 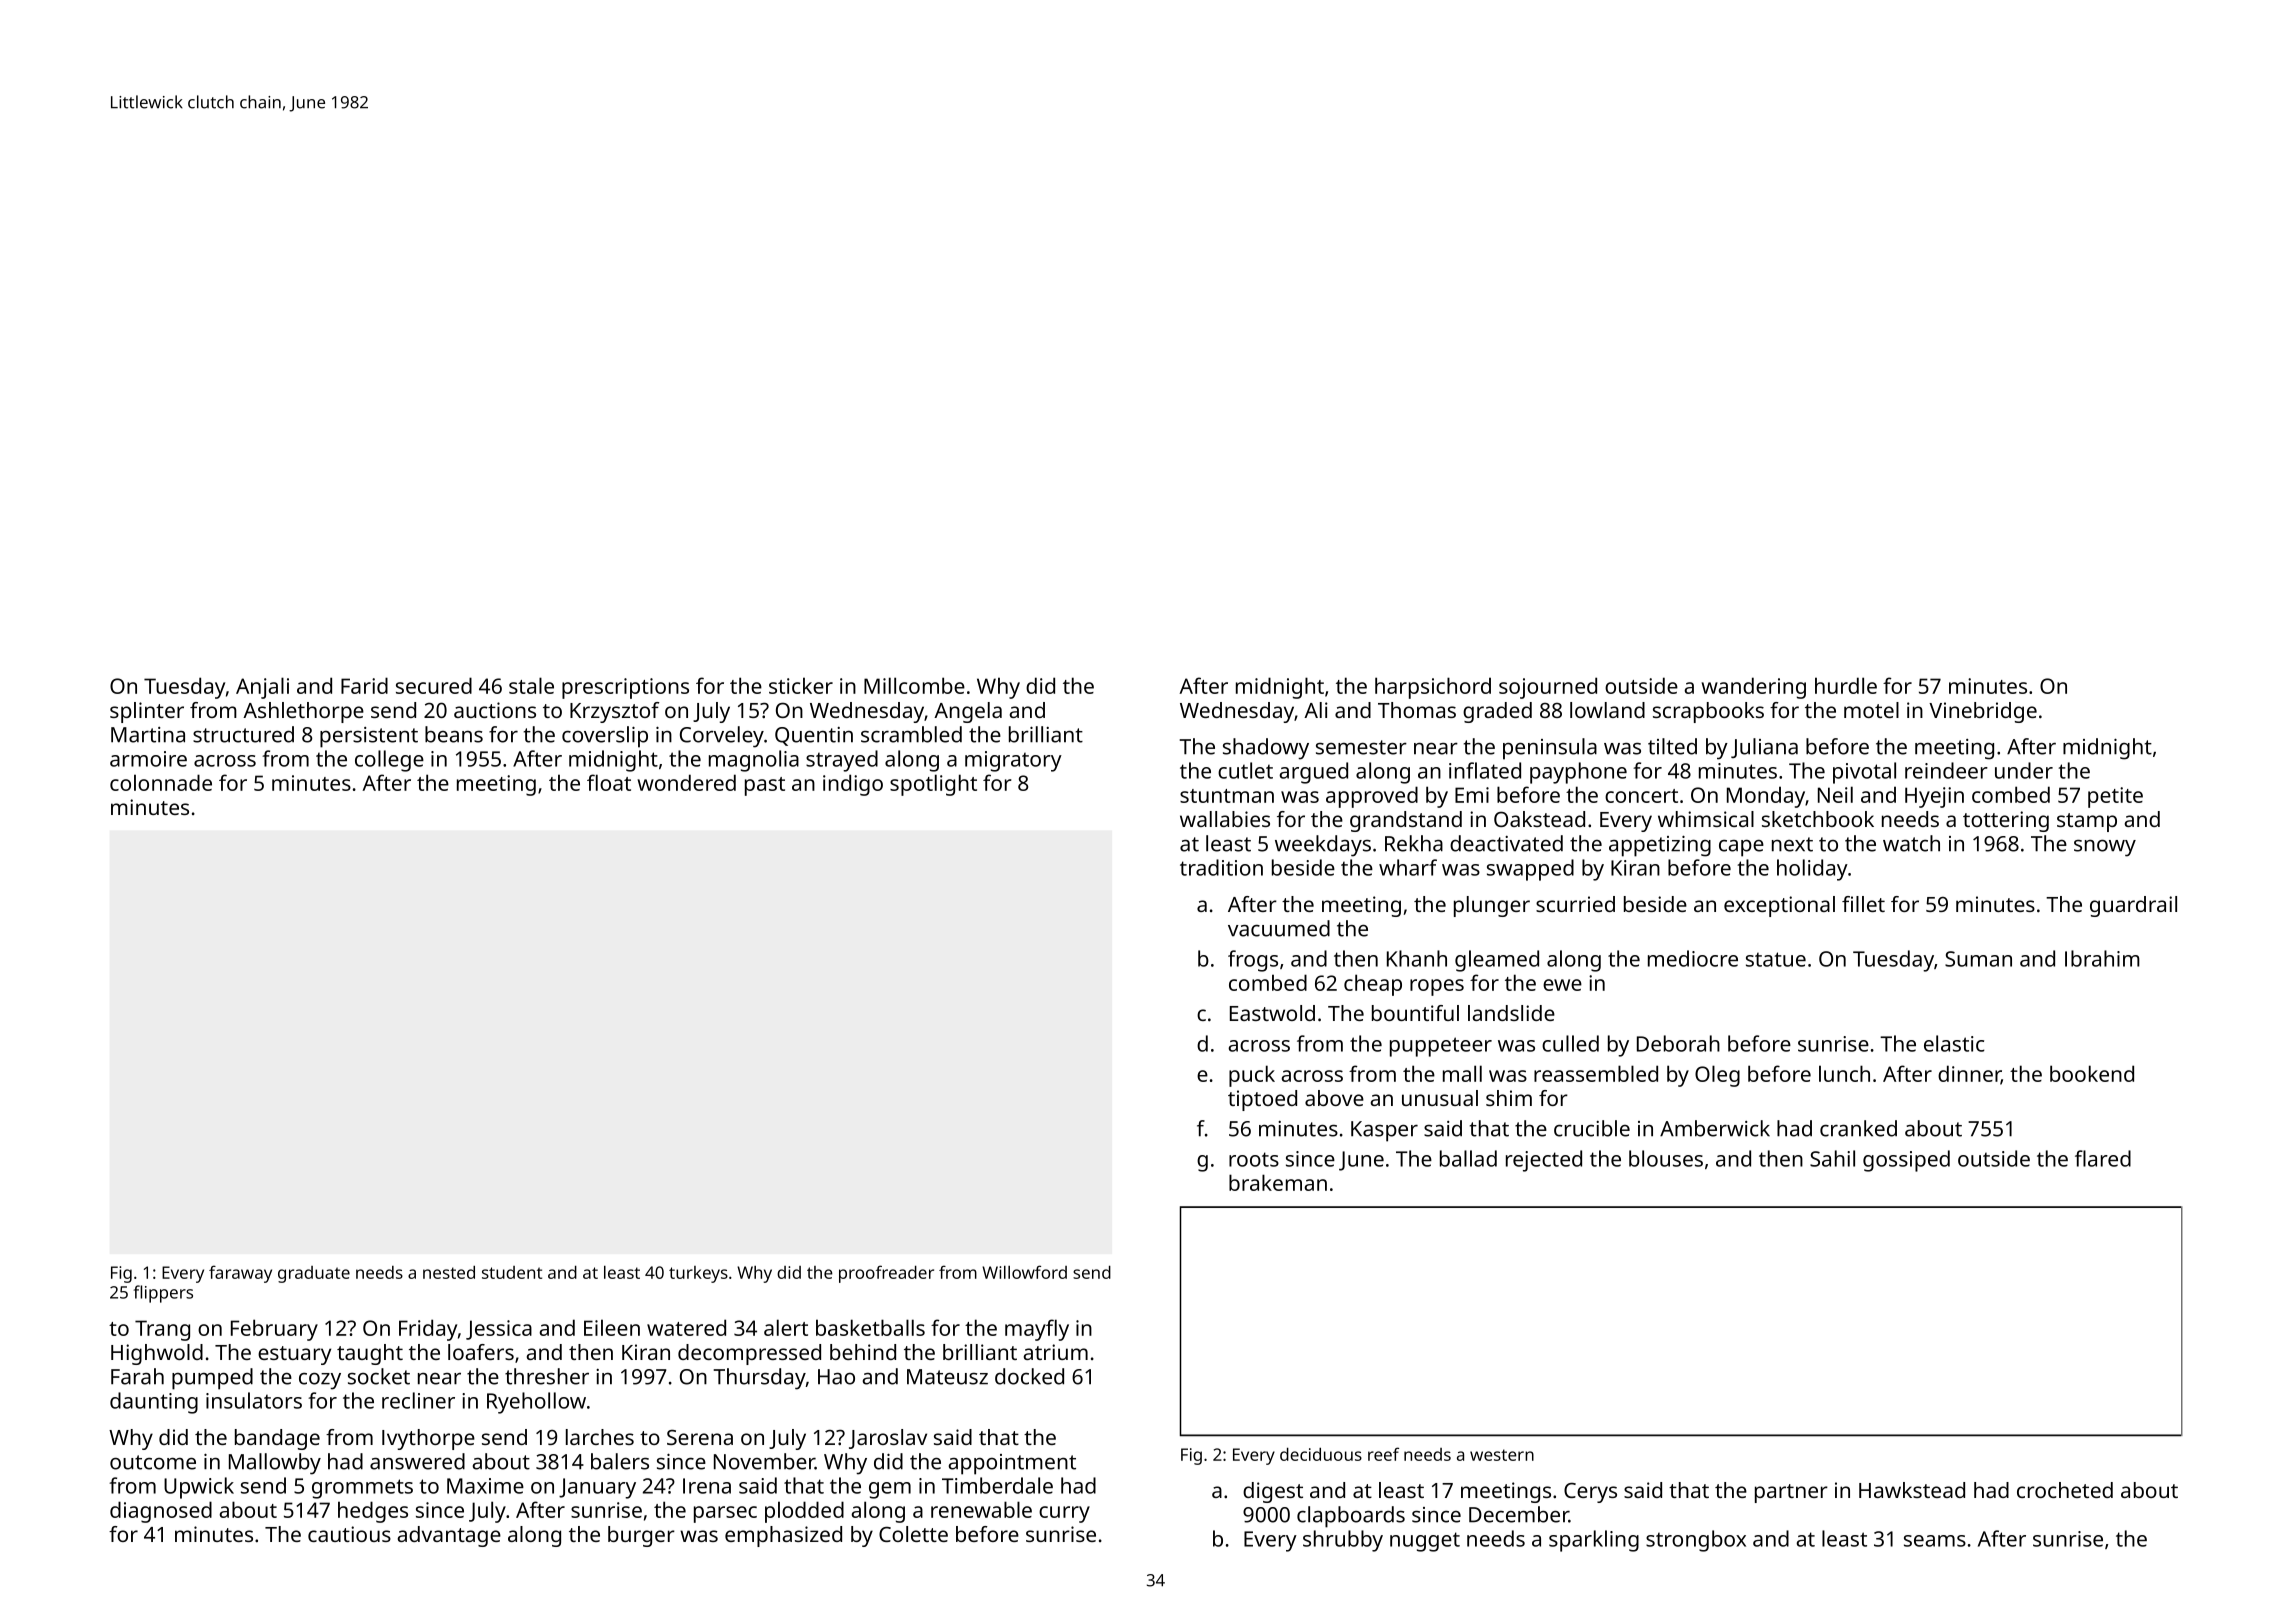 What do you see at coordinates (1383, 1454) in the screenshot?
I see `reef` at bounding box center [1383, 1454].
